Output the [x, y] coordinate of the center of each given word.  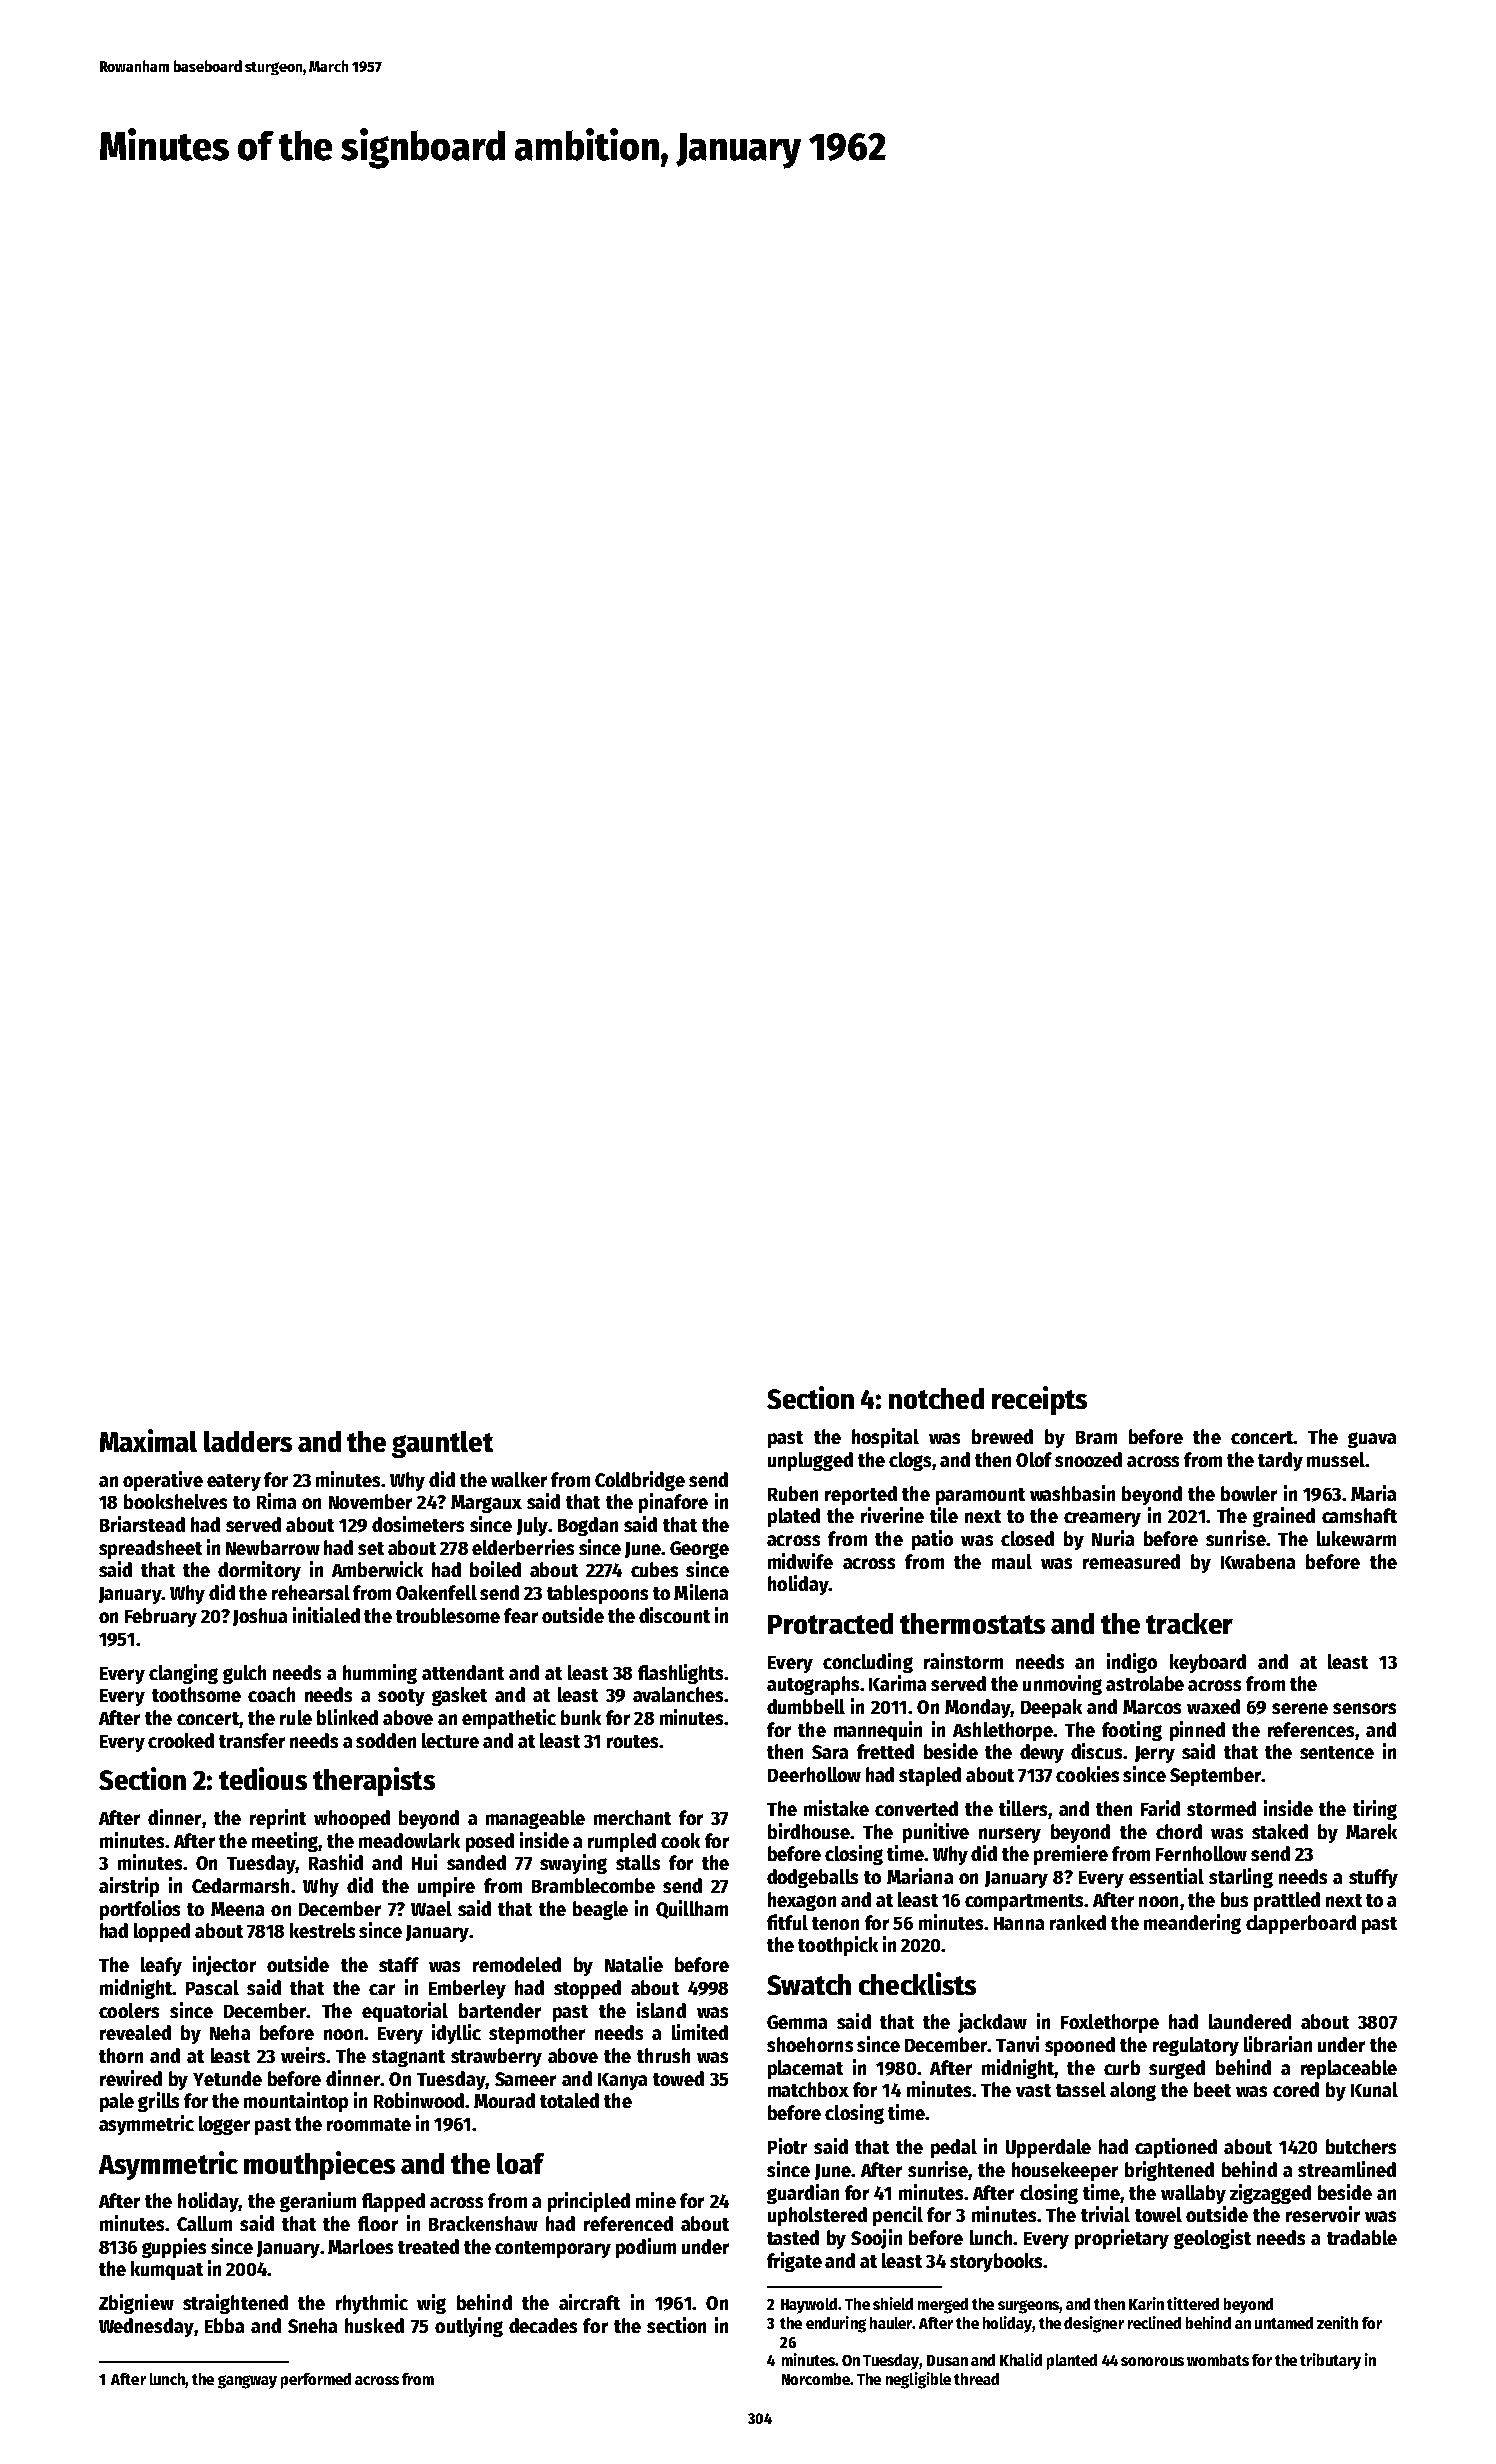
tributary [1330, 2361]
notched [936, 1398]
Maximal [148, 1440]
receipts [1039, 1400]
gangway [247, 2382]
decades [543, 2325]
